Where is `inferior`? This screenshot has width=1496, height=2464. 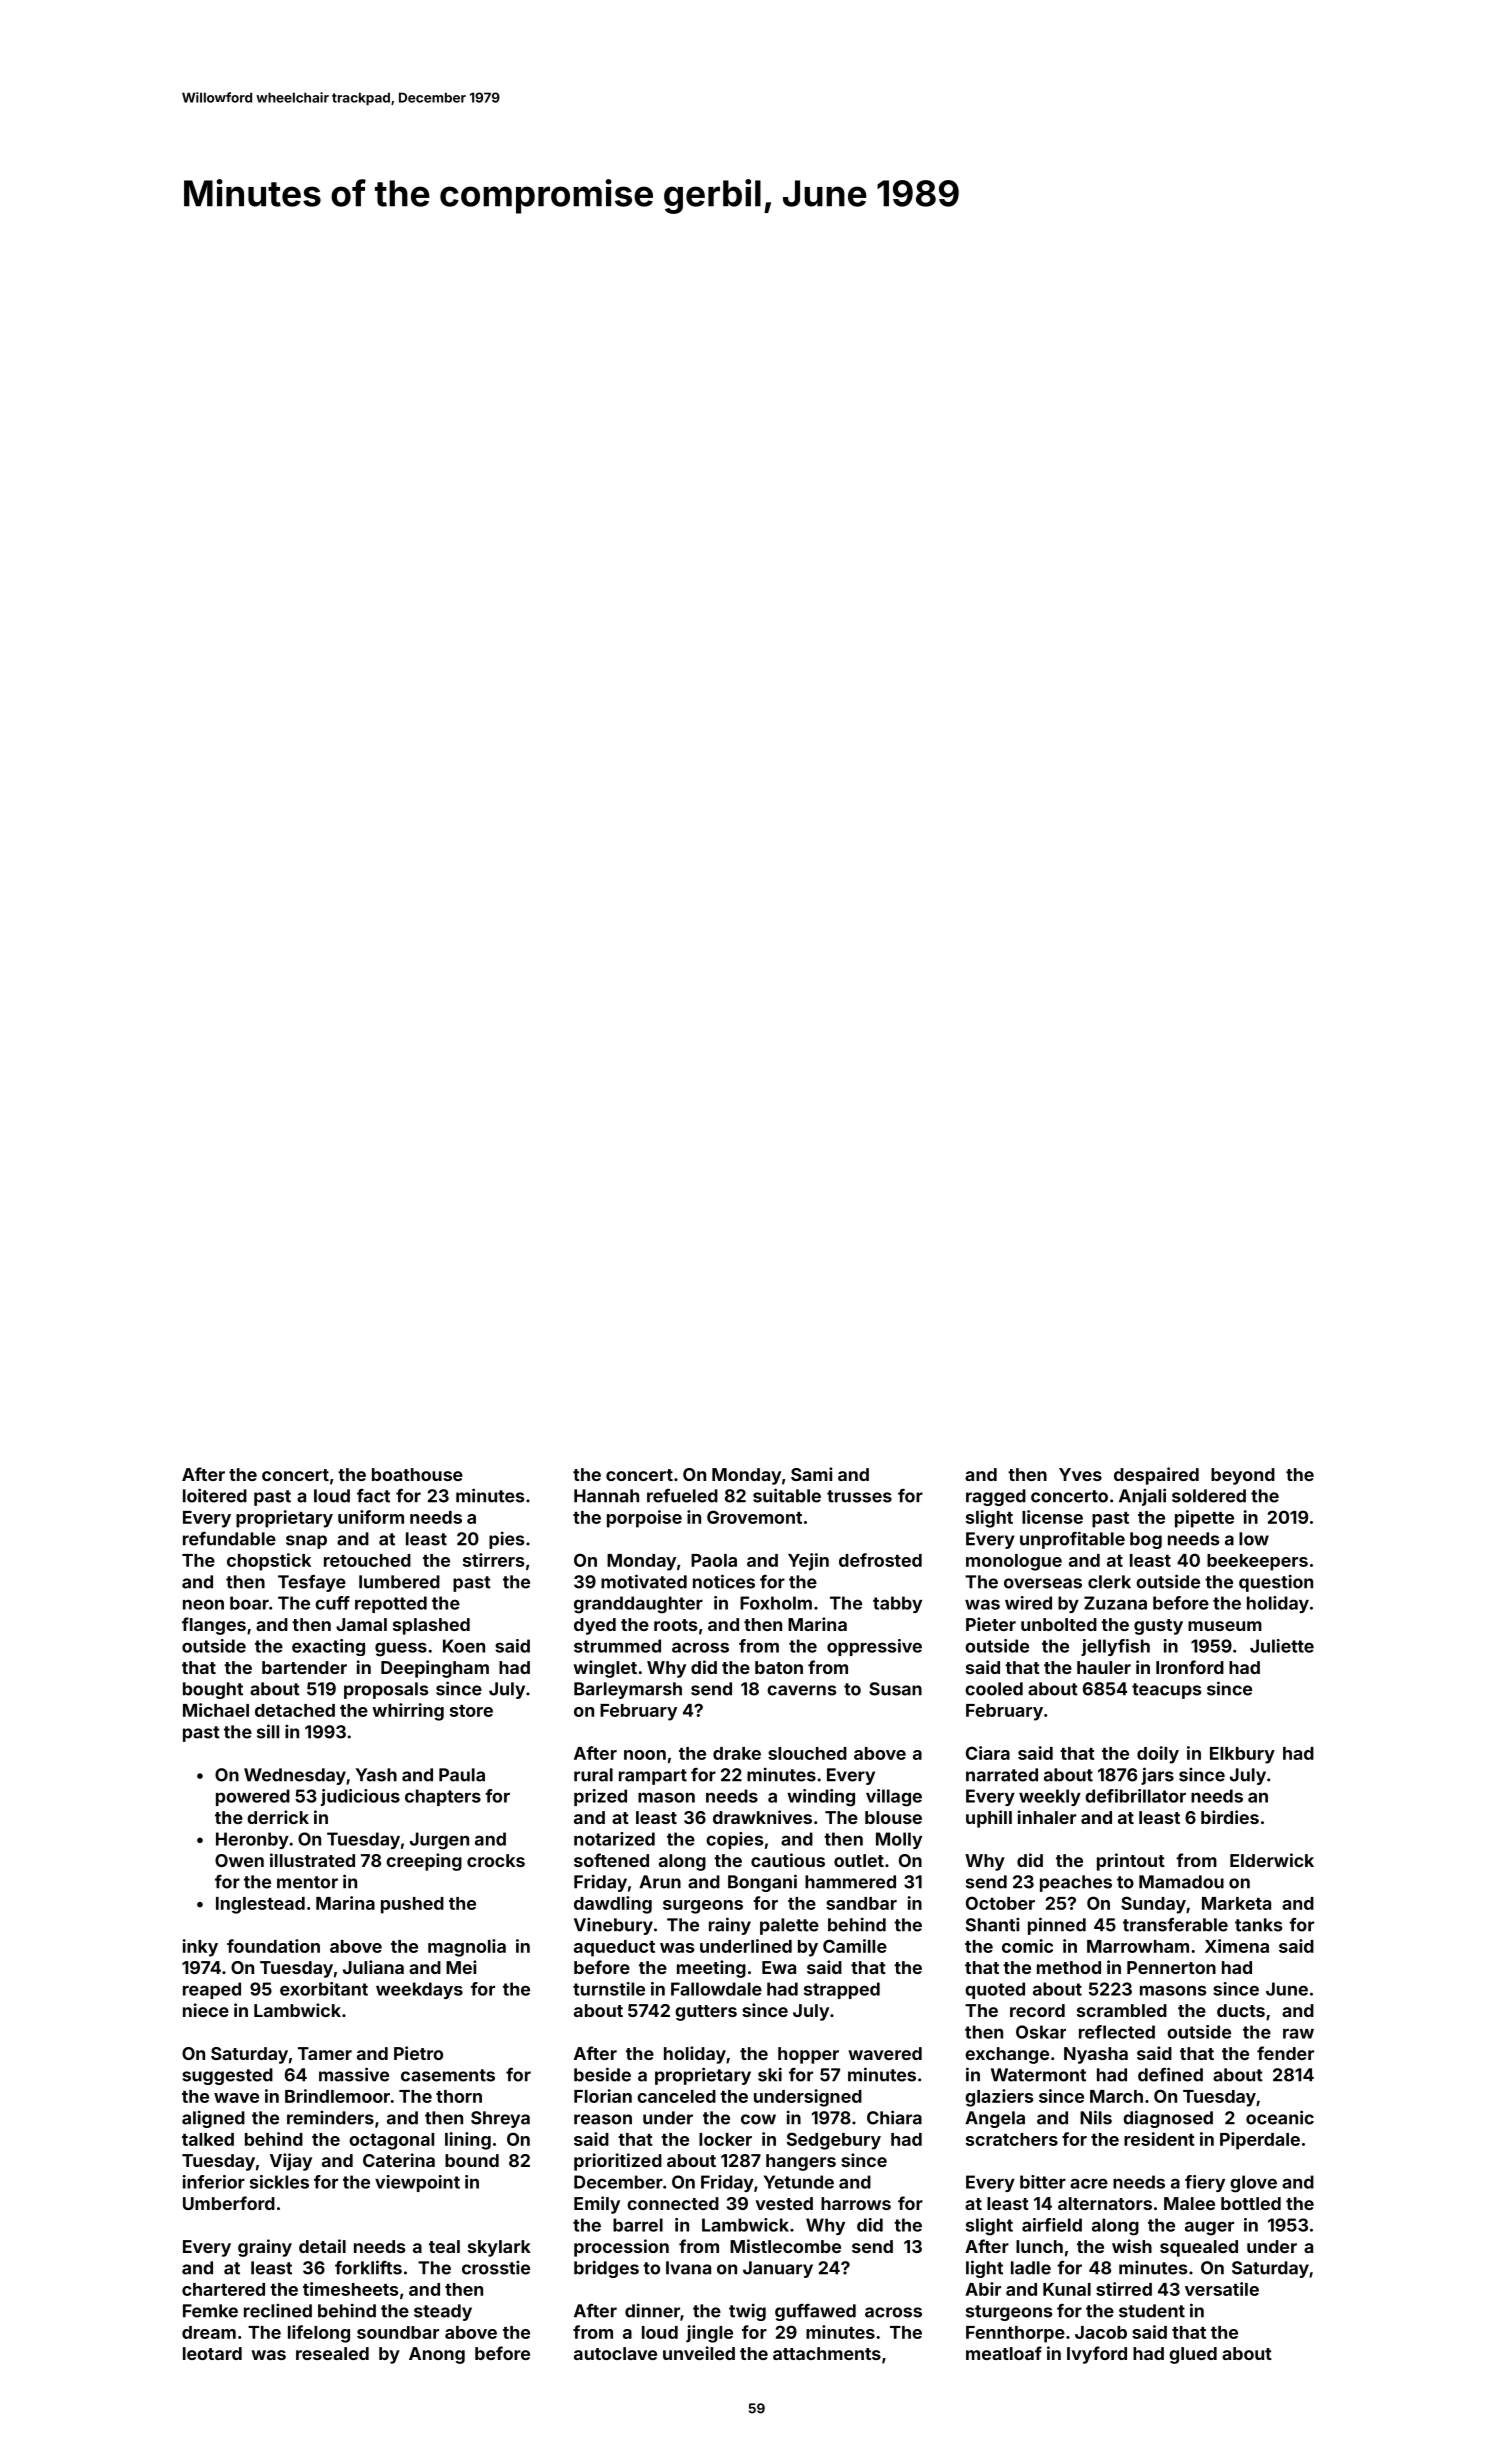 inferior is located at coordinates (214, 2182).
